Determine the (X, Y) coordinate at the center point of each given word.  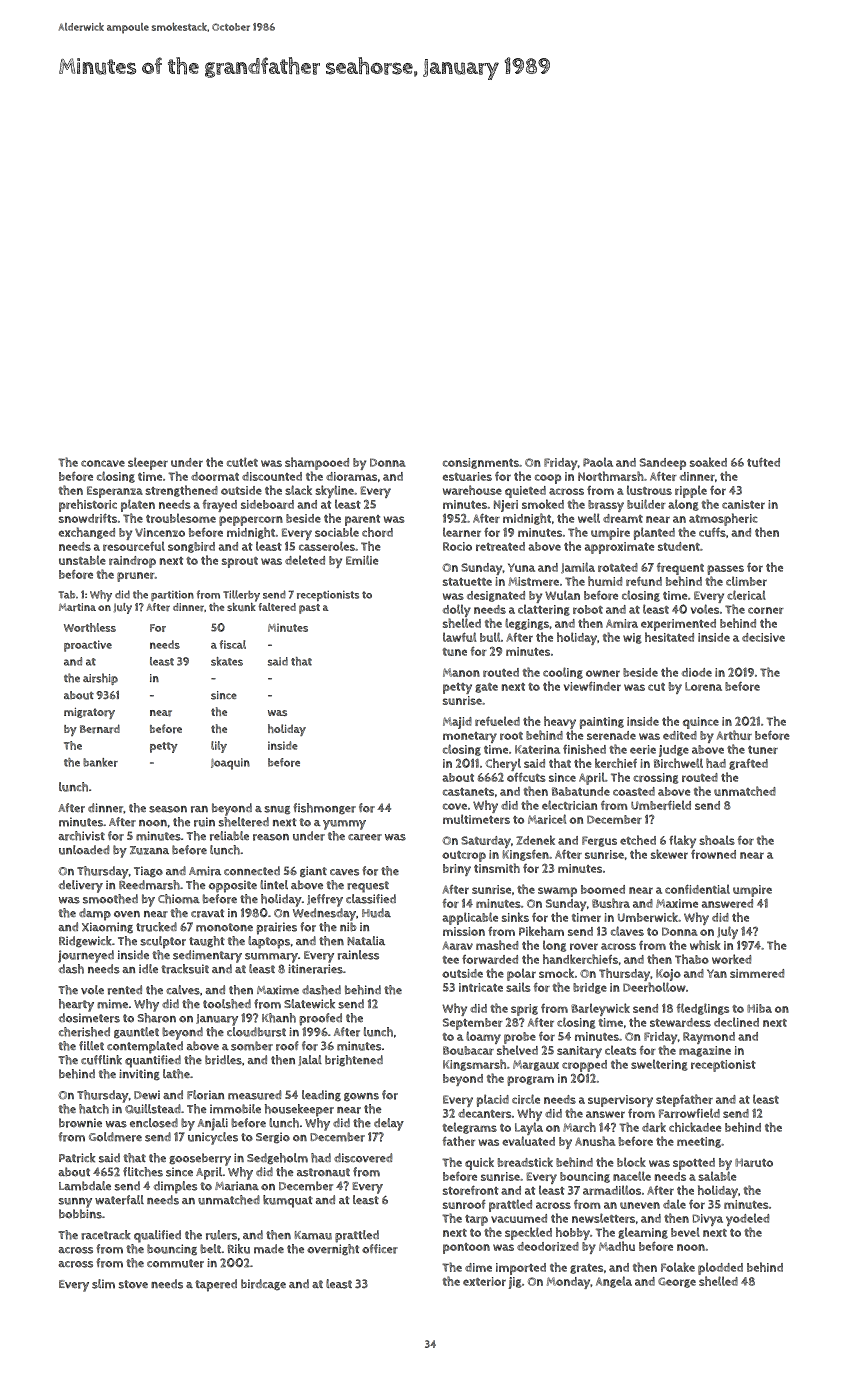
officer (380, 1249)
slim (103, 1284)
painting (602, 723)
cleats (620, 1050)
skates (227, 661)
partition (172, 595)
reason (271, 837)
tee (451, 960)
